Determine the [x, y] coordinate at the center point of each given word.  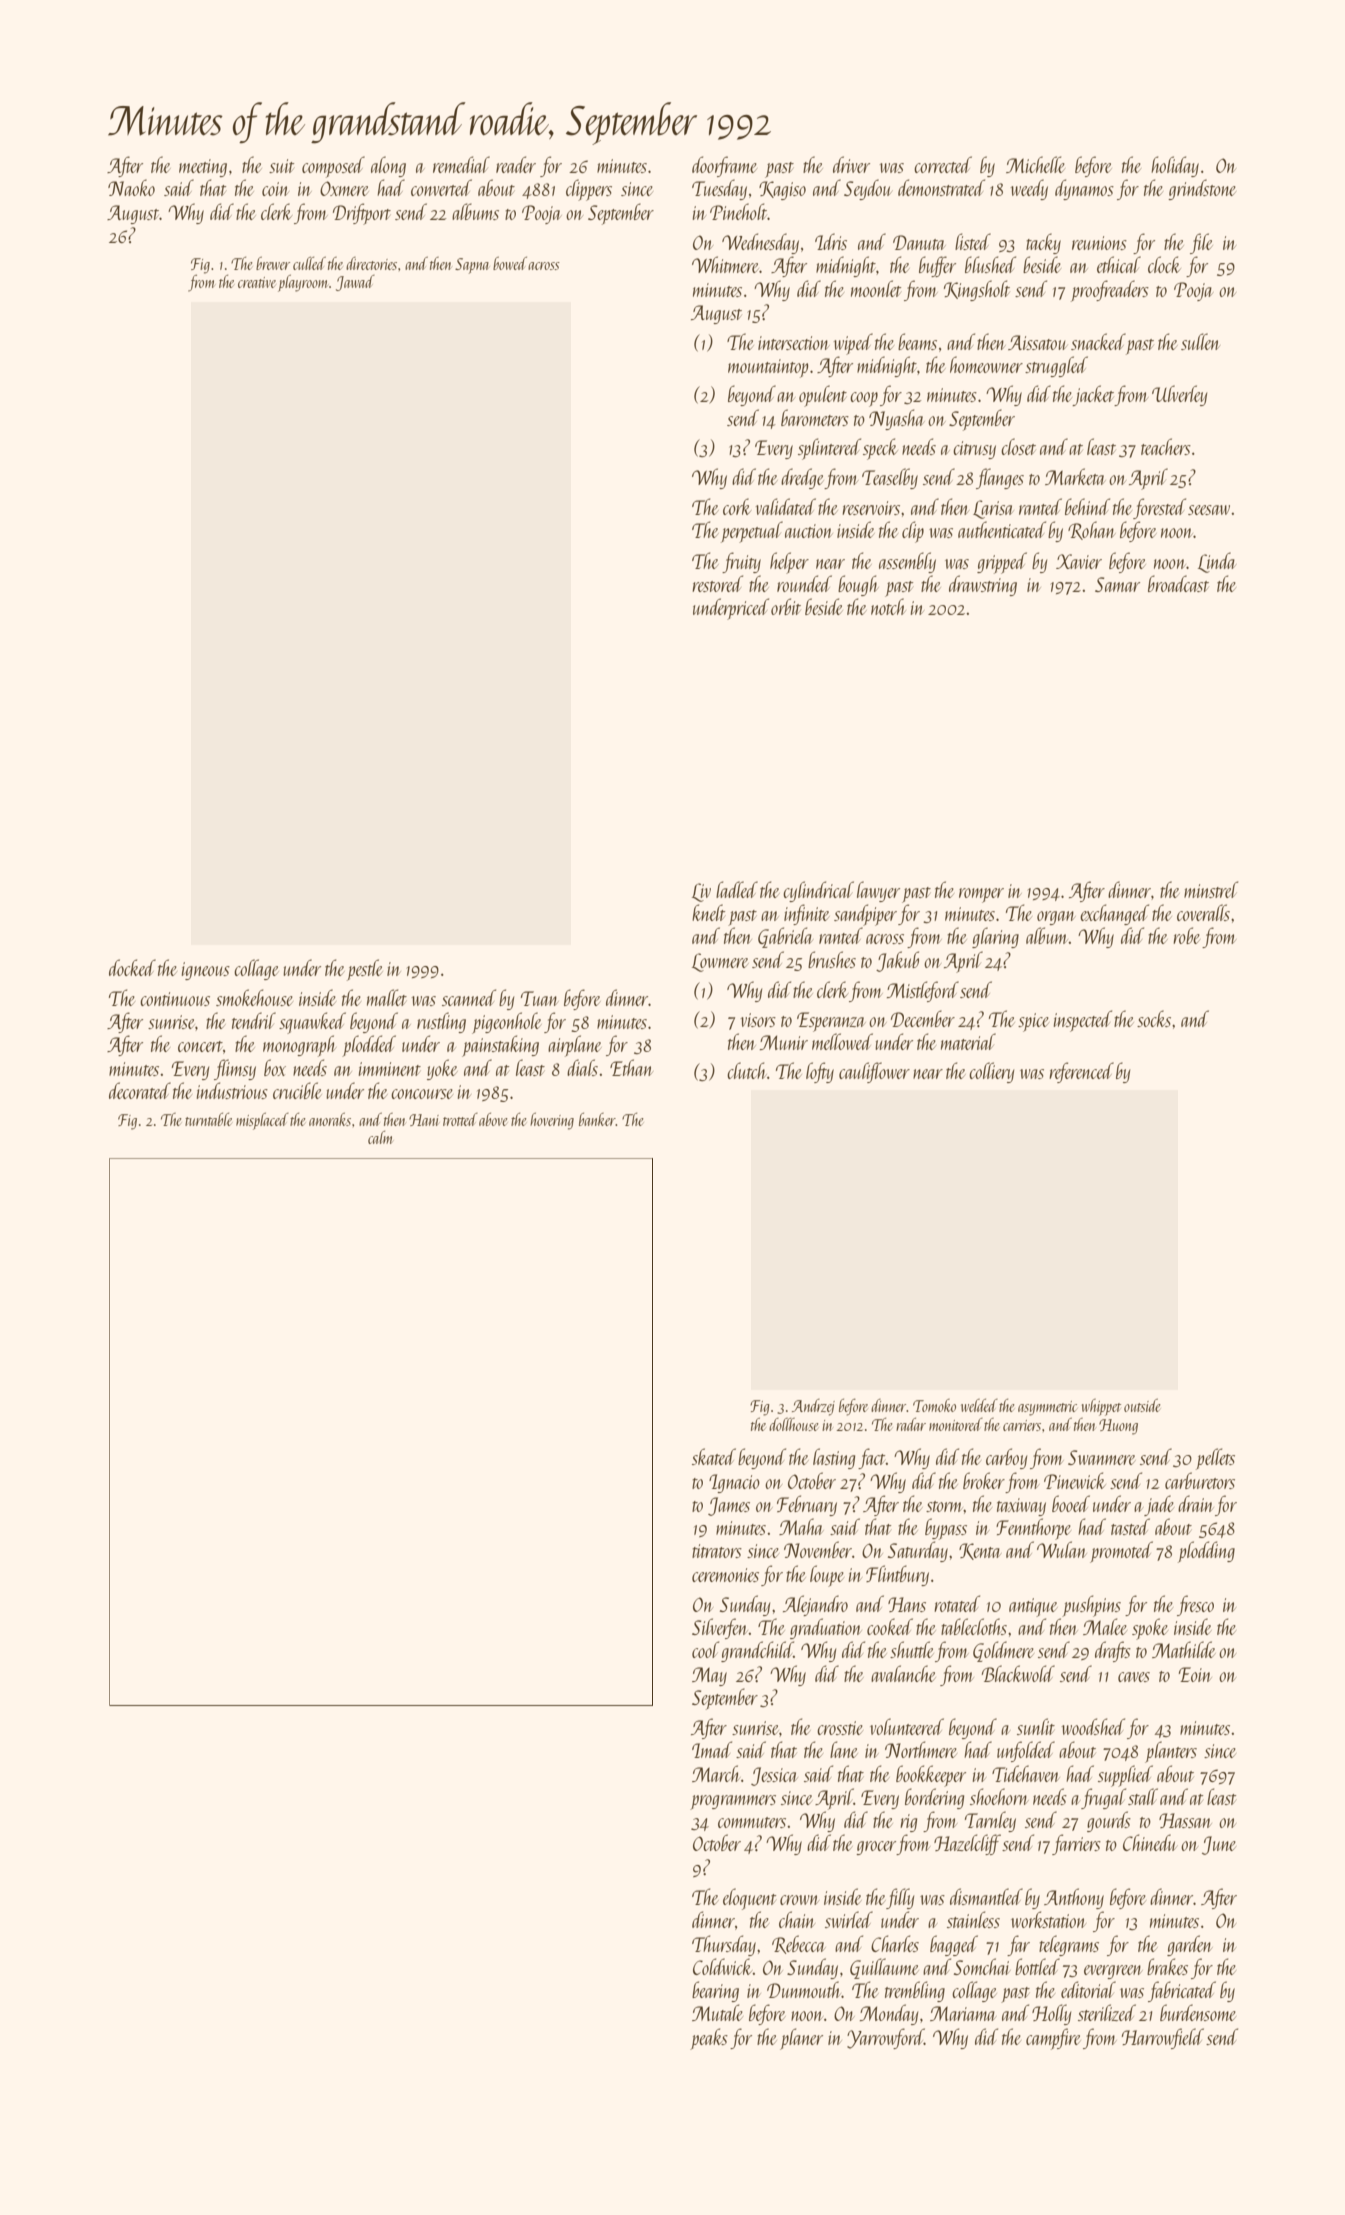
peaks [709, 2039]
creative [257, 282]
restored [717, 583]
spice [1033, 1022]
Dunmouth [804, 1989]
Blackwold [1018, 1673]
